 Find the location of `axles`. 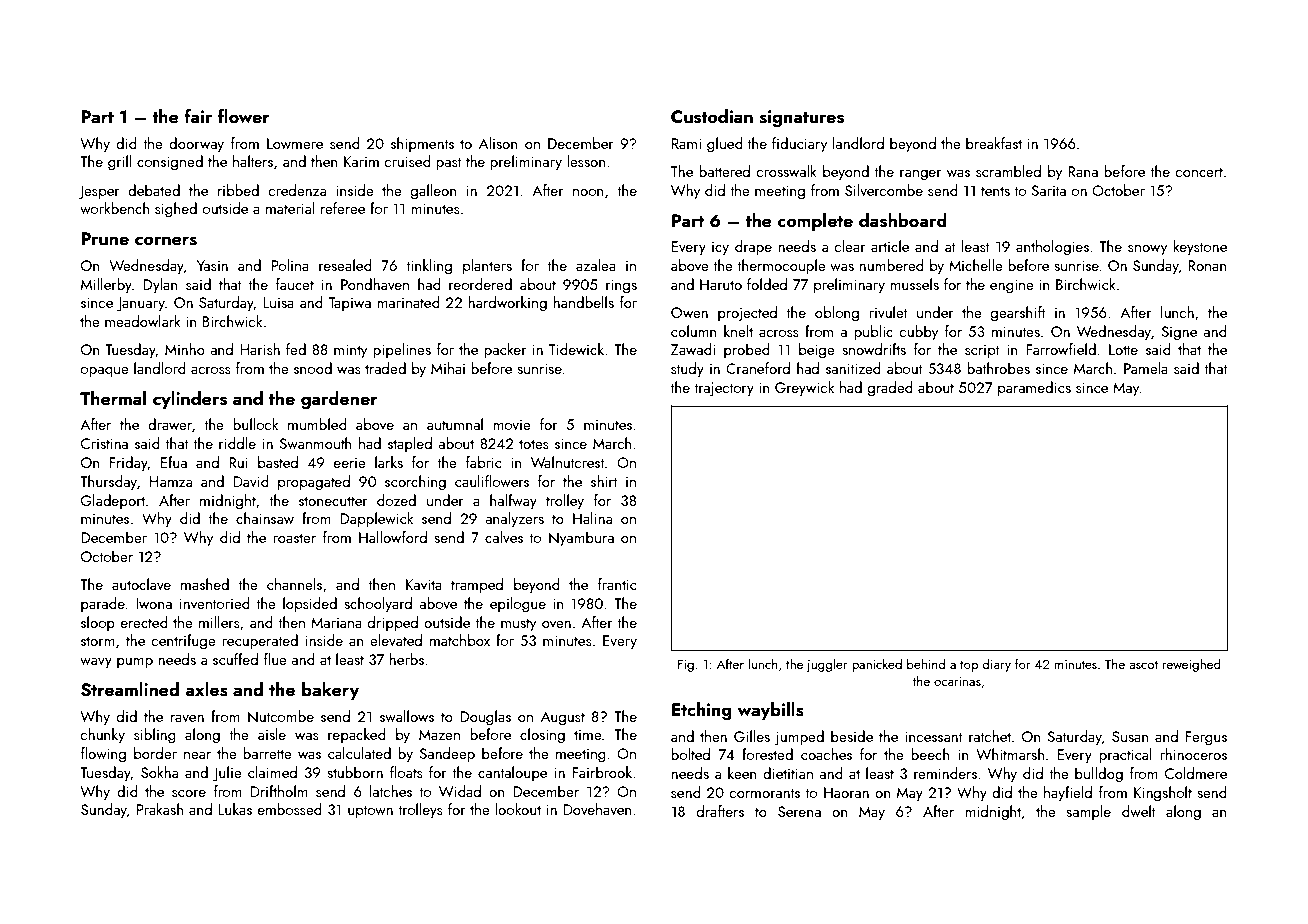

axles is located at coordinates (206, 689).
